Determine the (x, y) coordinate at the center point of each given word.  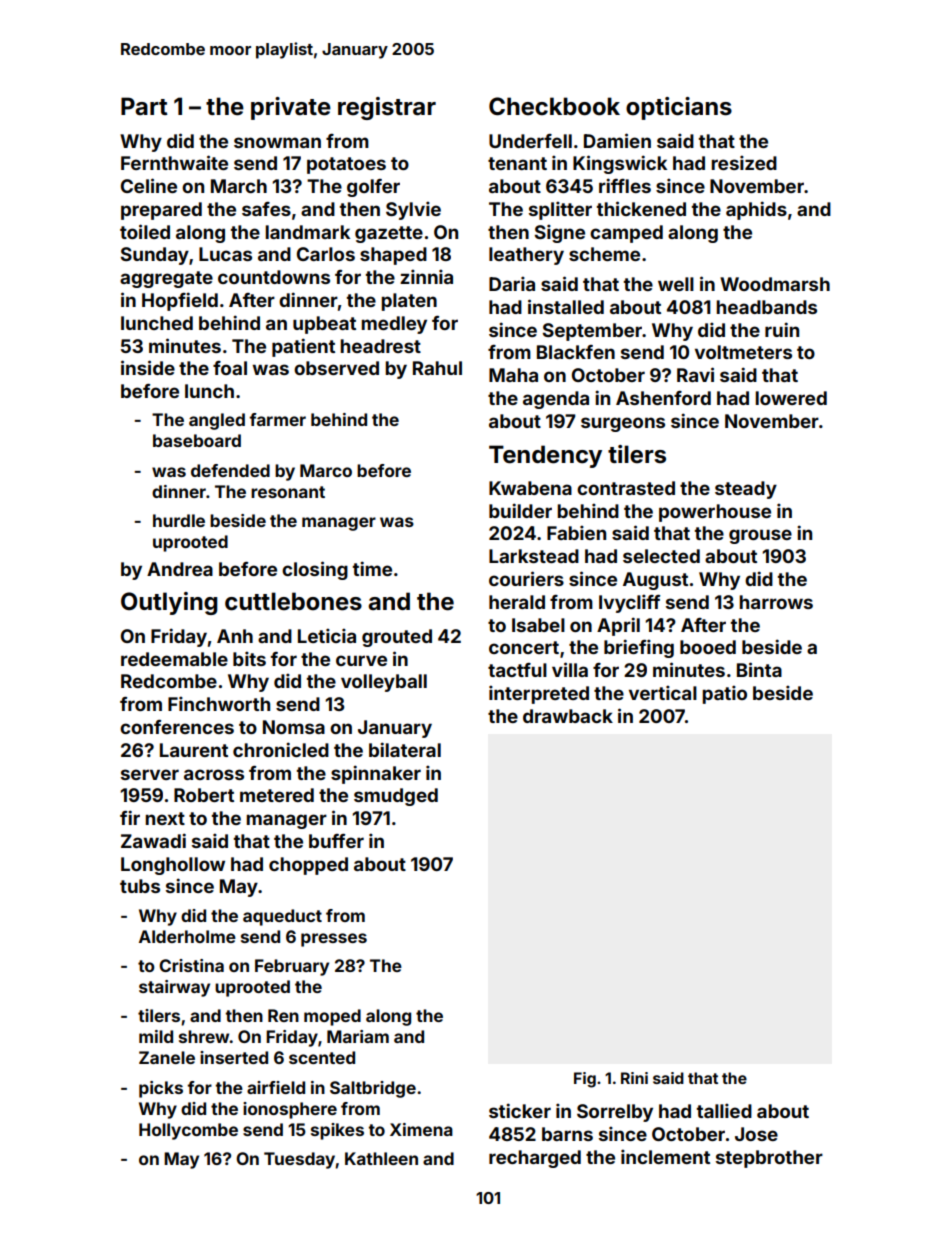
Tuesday (300, 1160)
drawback (568, 716)
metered (277, 795)
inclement (665, 1156)
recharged (535, 1159)
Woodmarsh (775, 284)
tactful (517, 670)
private (291, 108)
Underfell (530, 141)
